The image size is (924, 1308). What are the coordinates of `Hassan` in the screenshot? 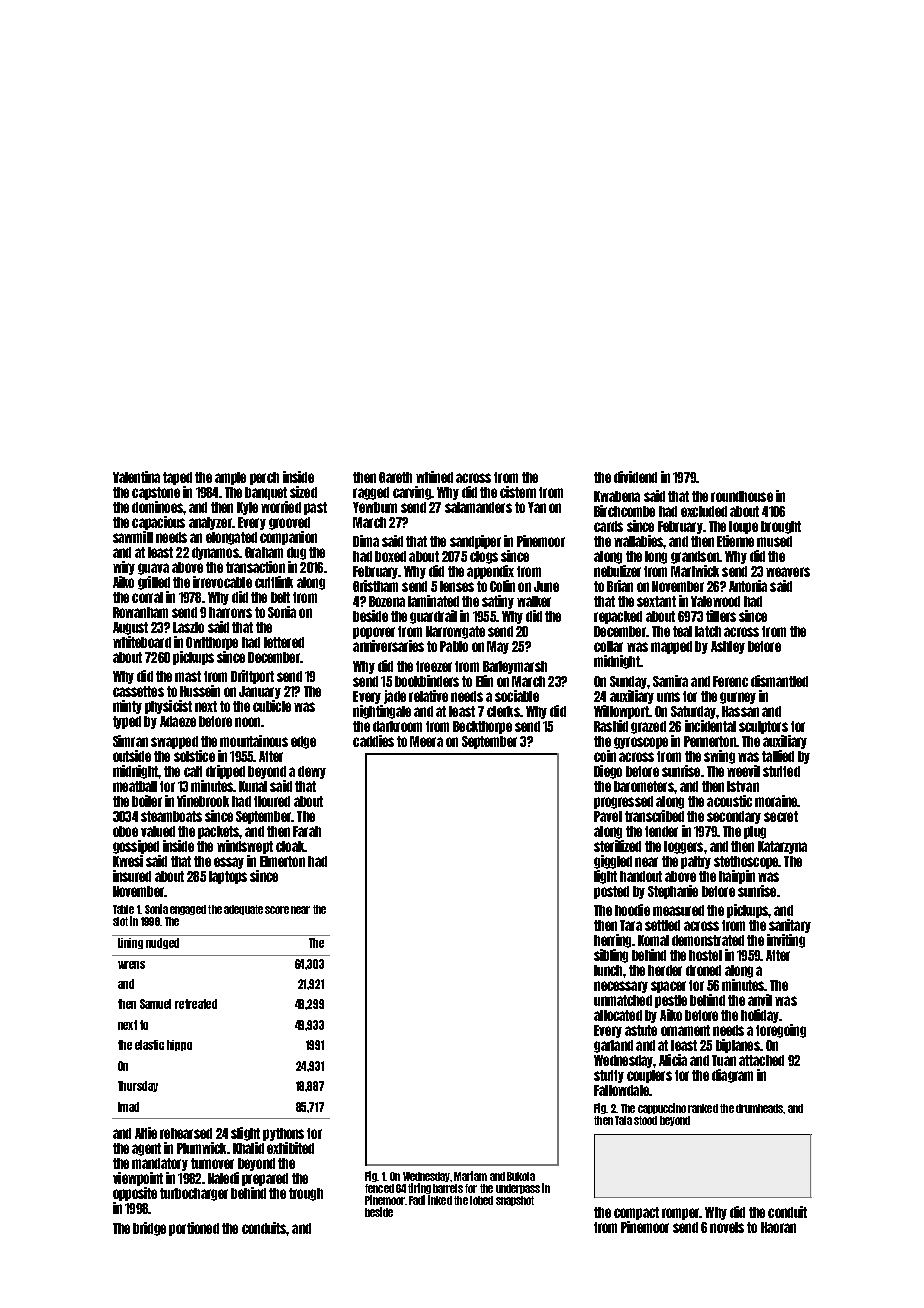 It's located at (740, 711).
